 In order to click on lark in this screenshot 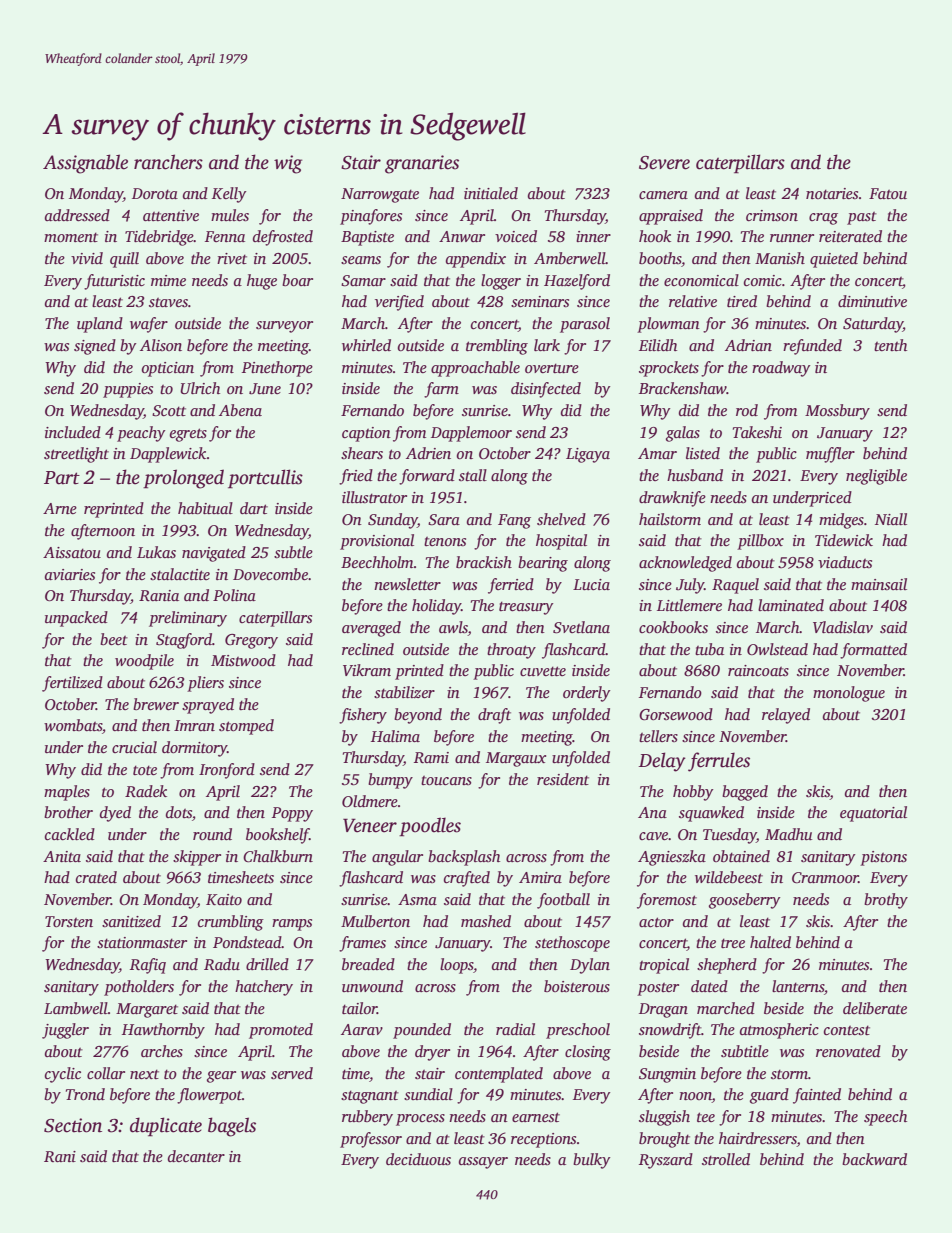, I will do `click(547, 345)`.
